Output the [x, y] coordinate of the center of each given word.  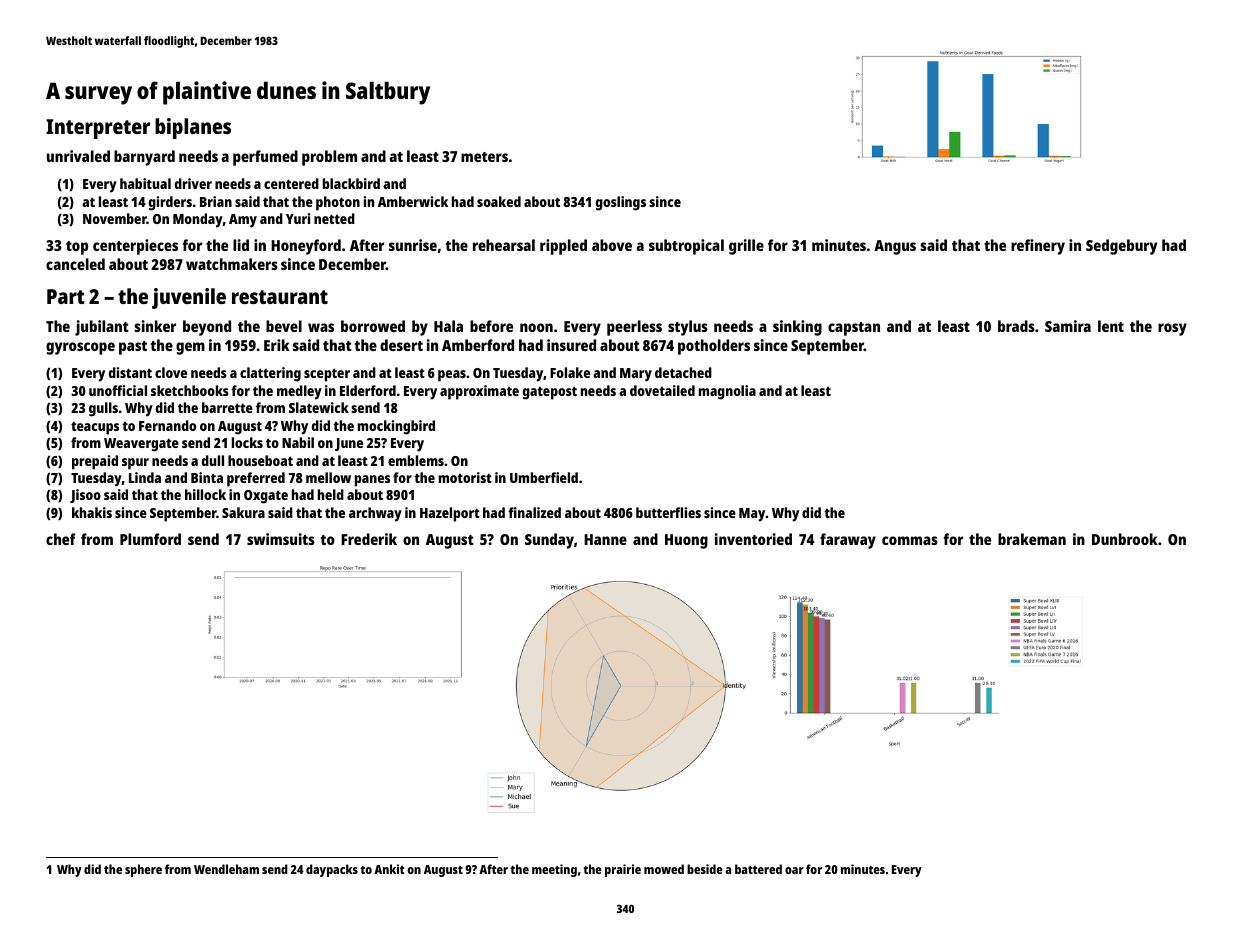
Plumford [150, 539]
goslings [621, 203]
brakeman [1032, 539]
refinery [1038, 247]
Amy [243, 221]
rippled [563, 247]
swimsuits [281, 539]
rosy [1172, 329]
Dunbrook [1125, 539]
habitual [145, 183]
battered [758, 869]
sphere [143, 870]
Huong [686, 541]
